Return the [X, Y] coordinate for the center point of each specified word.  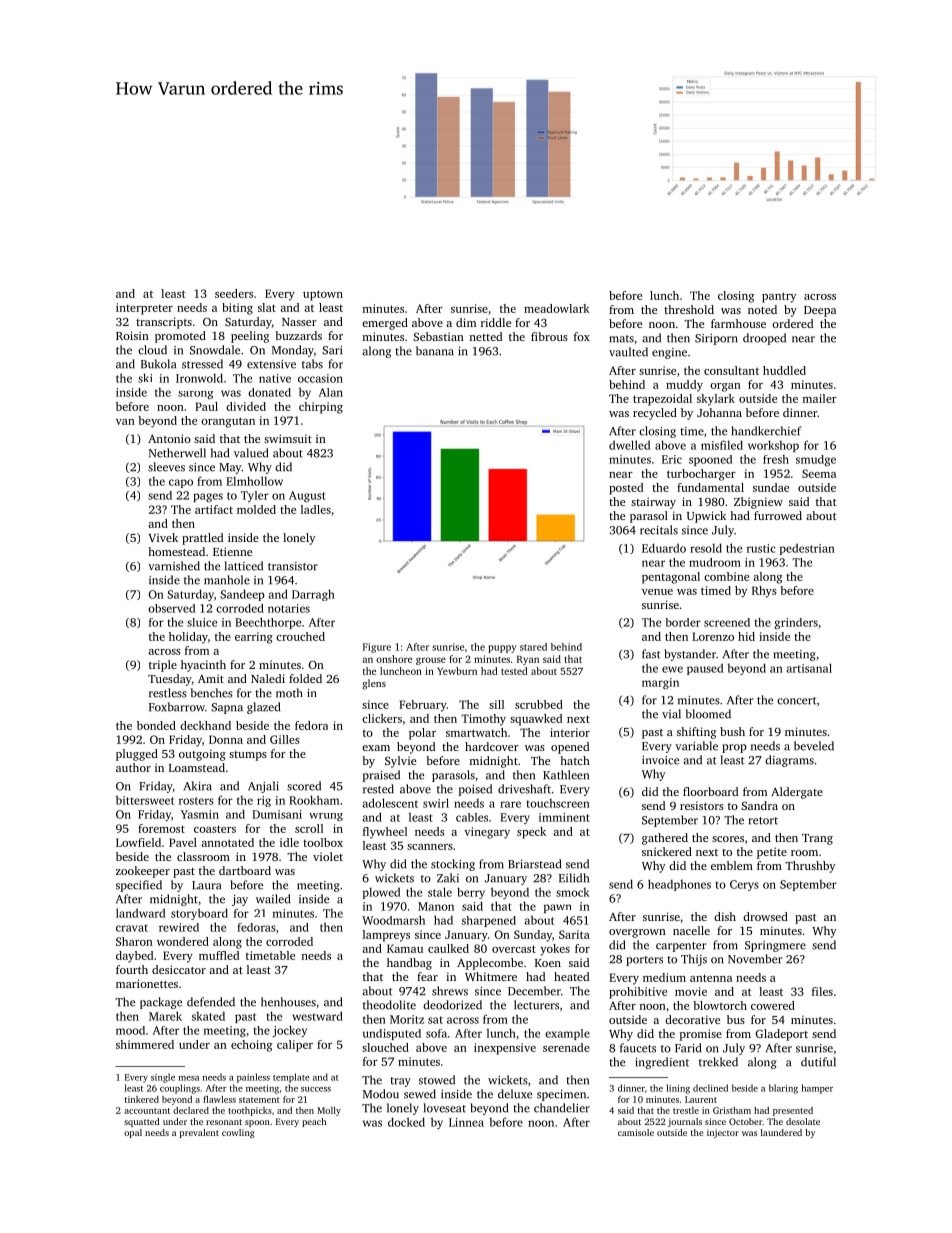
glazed [263, 708]
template [291, 1078]
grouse [431, 661]
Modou [381, 1094]
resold [706, 548]
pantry [779, 297]
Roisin [132, 335]
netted [486, 336]
